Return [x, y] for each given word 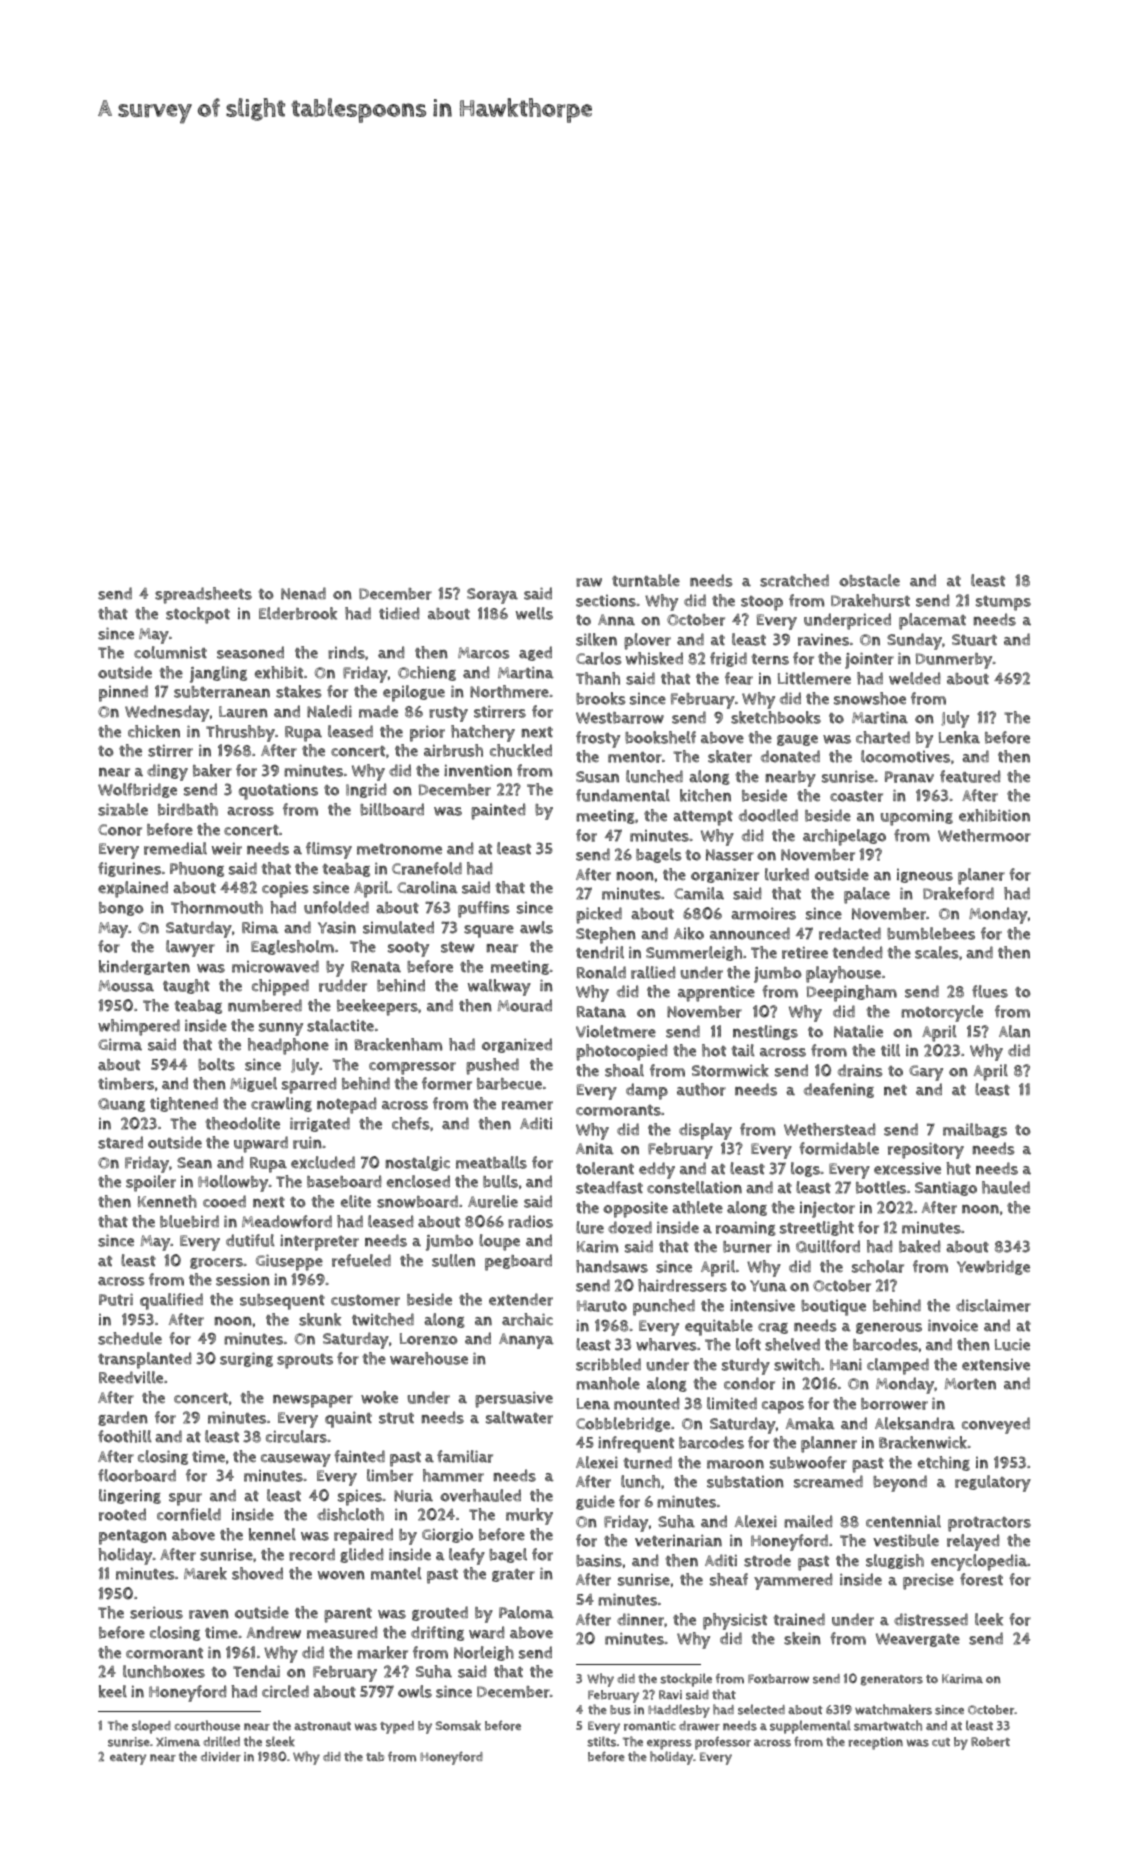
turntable [646, 580]
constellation [694, 1187]
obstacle [869, 580]
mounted [647, 1403]
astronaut [322, 1726]
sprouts [305, 1361]
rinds [346, 652]
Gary [926, 1073]
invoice [953, 1325]
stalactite [340, 1025]
